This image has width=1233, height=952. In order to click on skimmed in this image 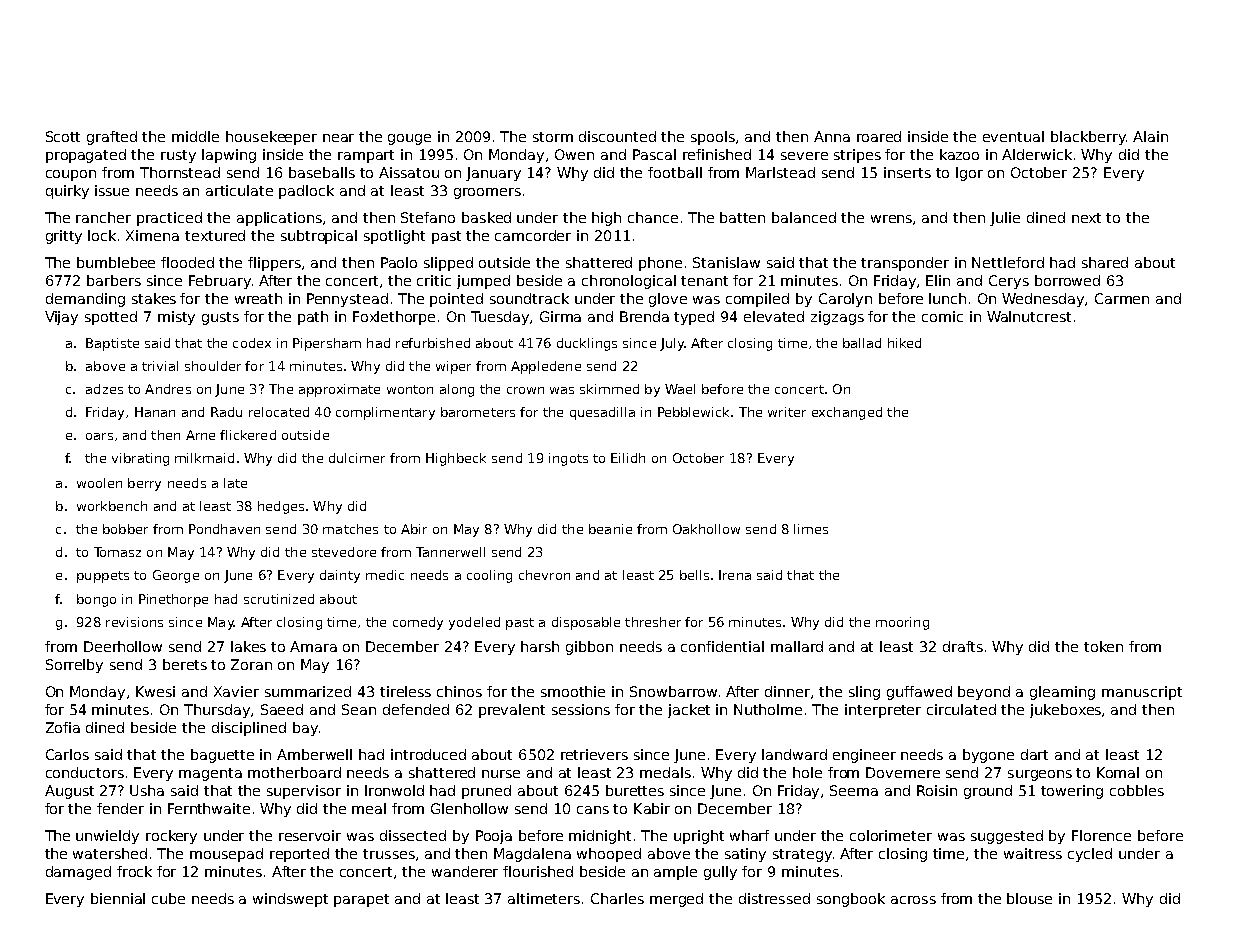, I will do `click(609, 389)`.
